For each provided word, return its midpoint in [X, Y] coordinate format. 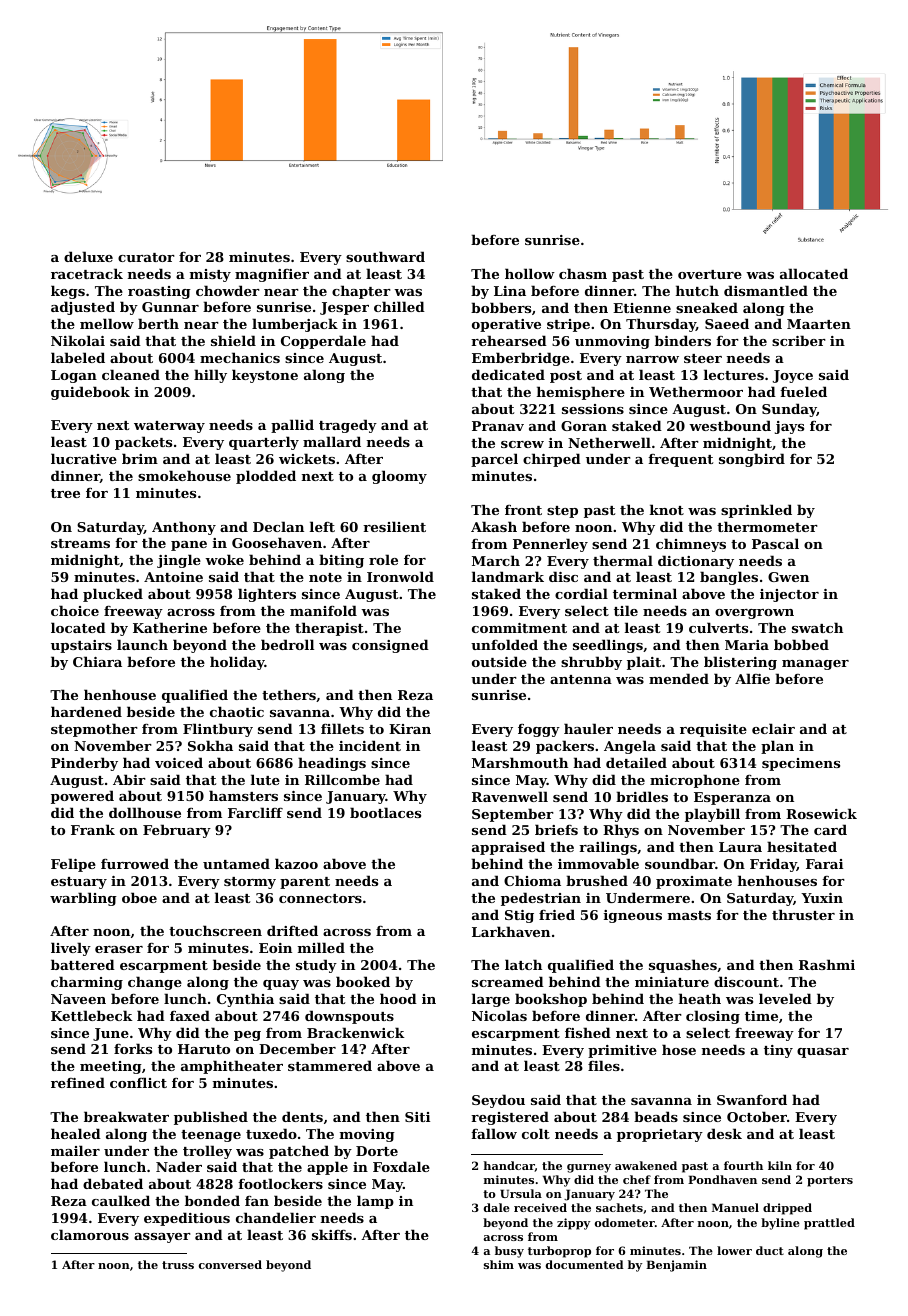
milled [321, 947]
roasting [159, 292]
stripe [568, 325]
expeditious [187, 1219]
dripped [787, 1209]
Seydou [498, 1101]
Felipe [73, 865]
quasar [823, 1053]
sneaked [707, 307]
